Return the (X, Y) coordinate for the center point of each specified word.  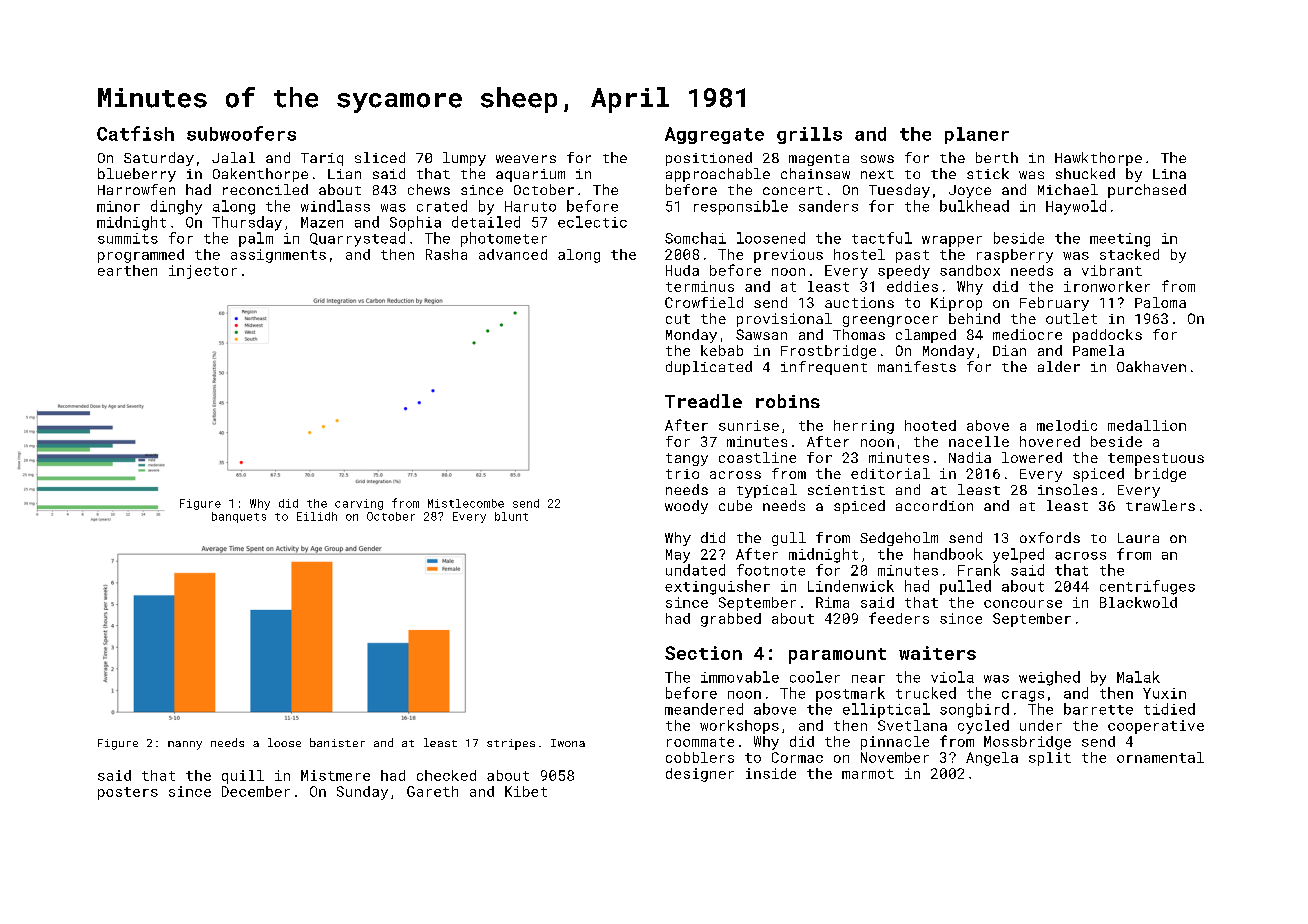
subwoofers (241, 133)
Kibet (526, 791)
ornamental (1160, 757)
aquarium (530, 175)
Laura (1138, 538)
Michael (1068, 189)
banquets (239, 517)
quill (243, 777)
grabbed (731, 620)
